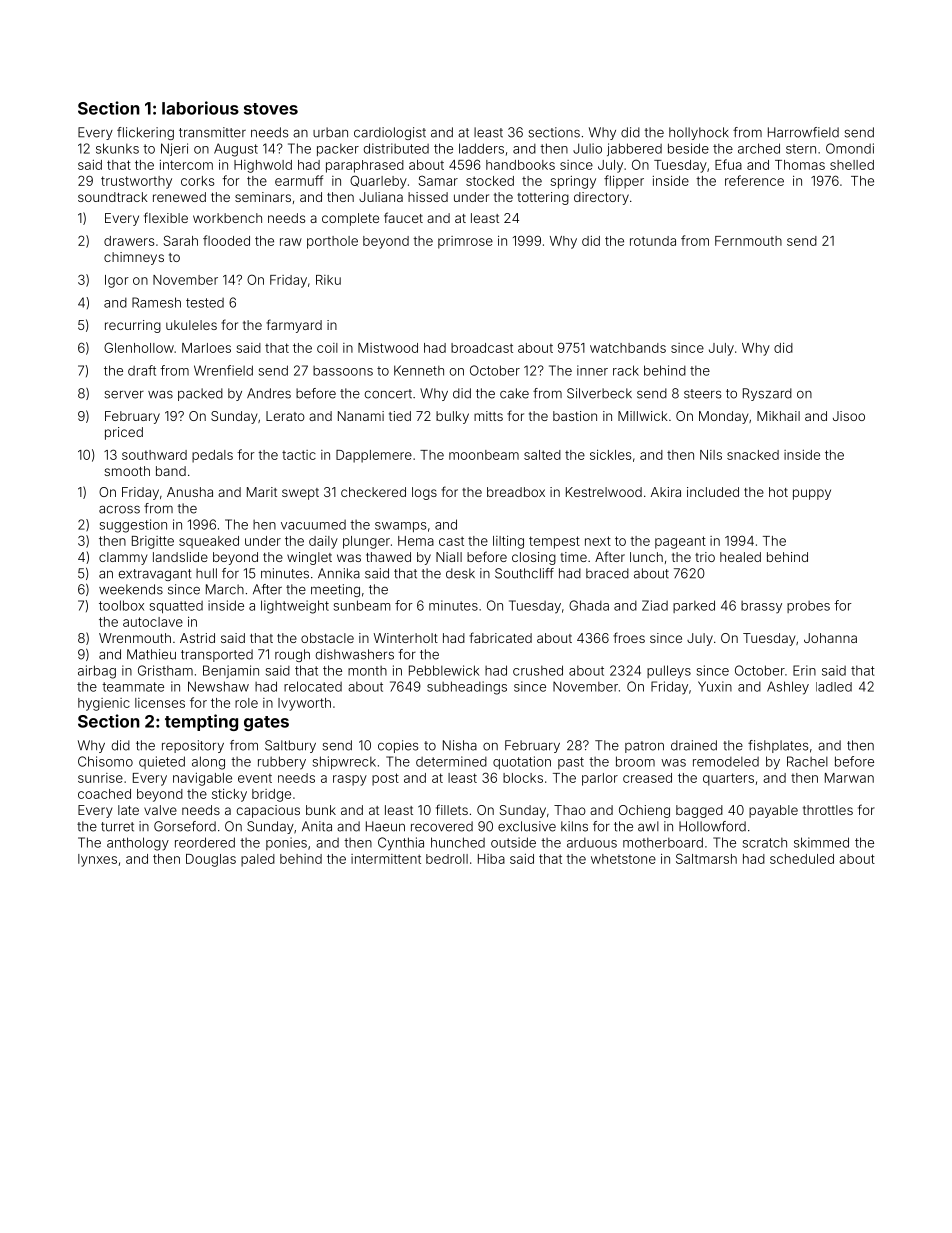 This document has width=952, height=1233. Describe the element at coordinates (186, 165) in the document. I see `intercom` at that location.
